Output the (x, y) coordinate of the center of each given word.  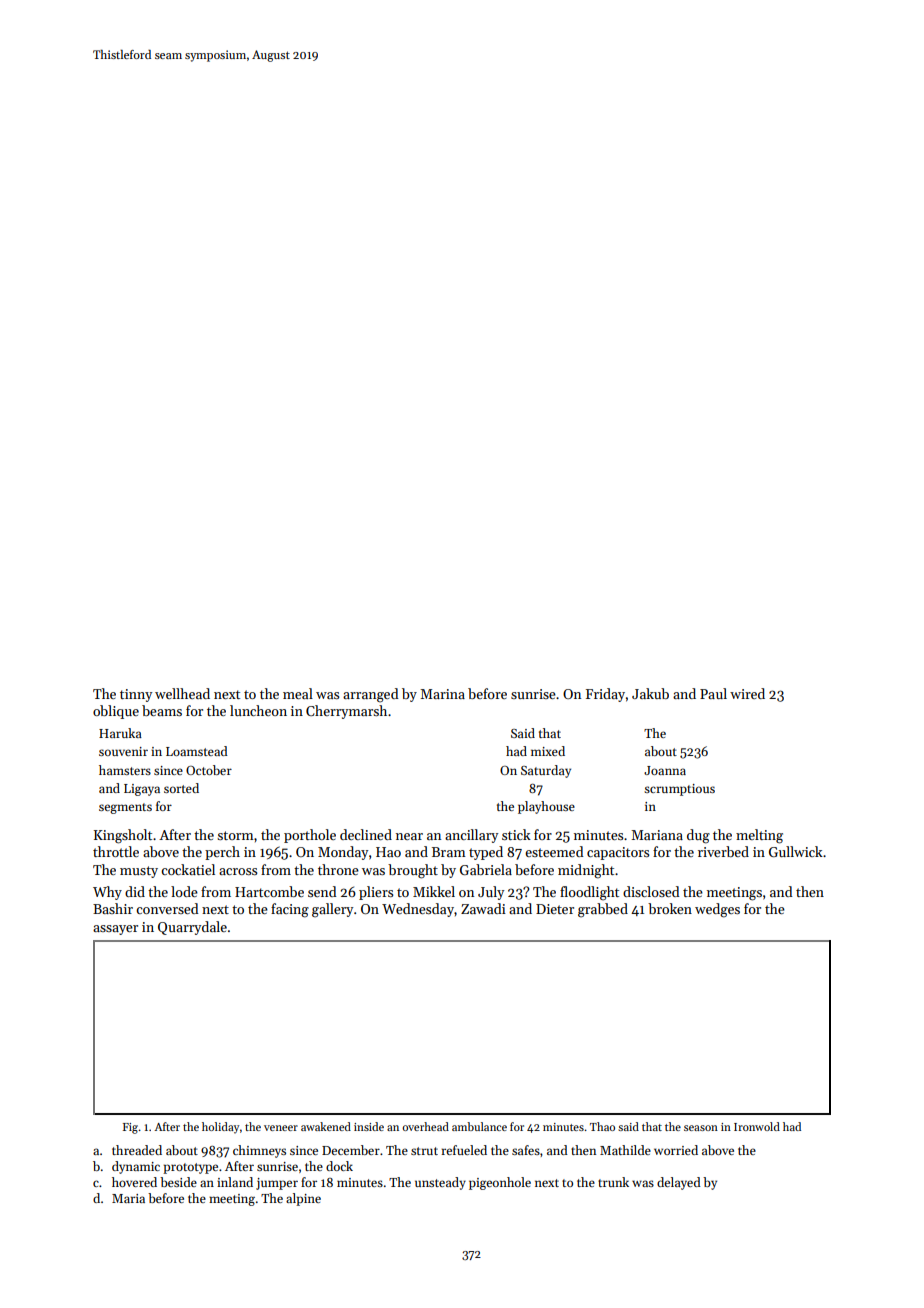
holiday (220, 1128)
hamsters (125, 770)
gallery (332, 910)
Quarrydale (192, 928)
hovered (134, 1182)
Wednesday (418, 910)
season (701, 1128)
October (209, 770)
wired (747, 693)
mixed (548, 751)
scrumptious (679, 790)
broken (670, 908)
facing (290, 910)
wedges (717, 910)
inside (369, 1126)
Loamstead (197, 751)
